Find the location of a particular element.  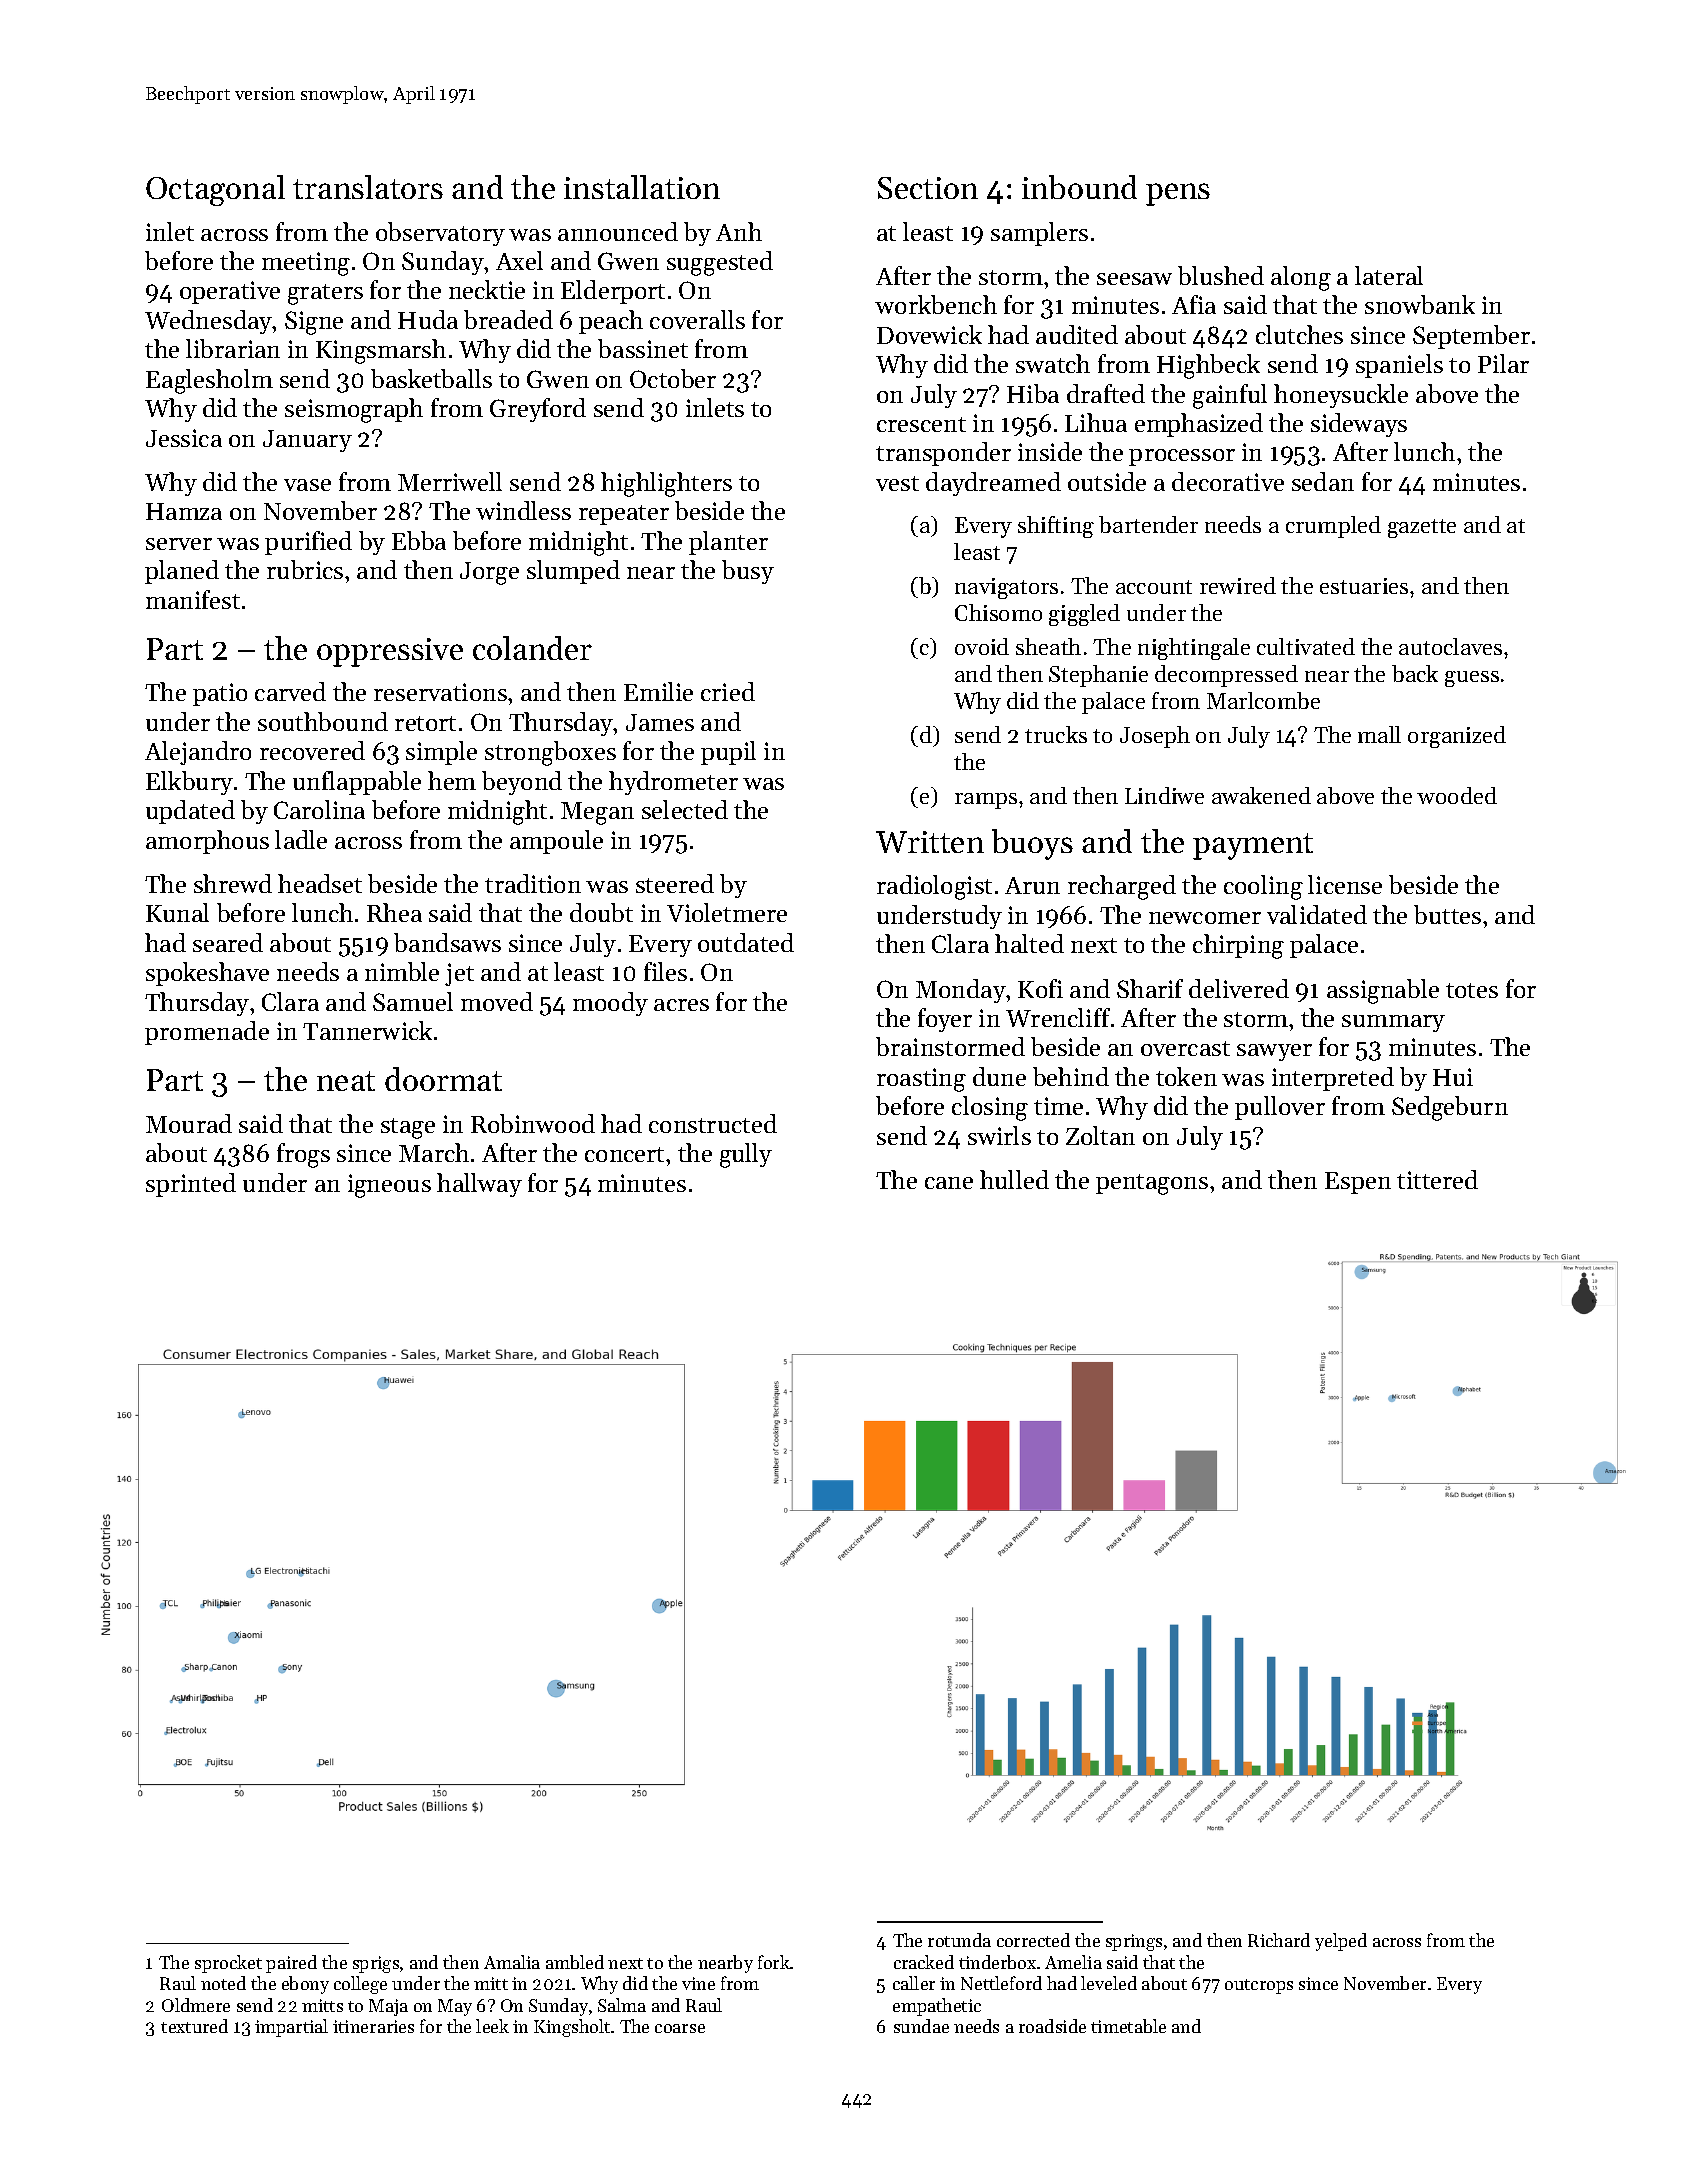

leek is located at coordinates (492, 2026).
